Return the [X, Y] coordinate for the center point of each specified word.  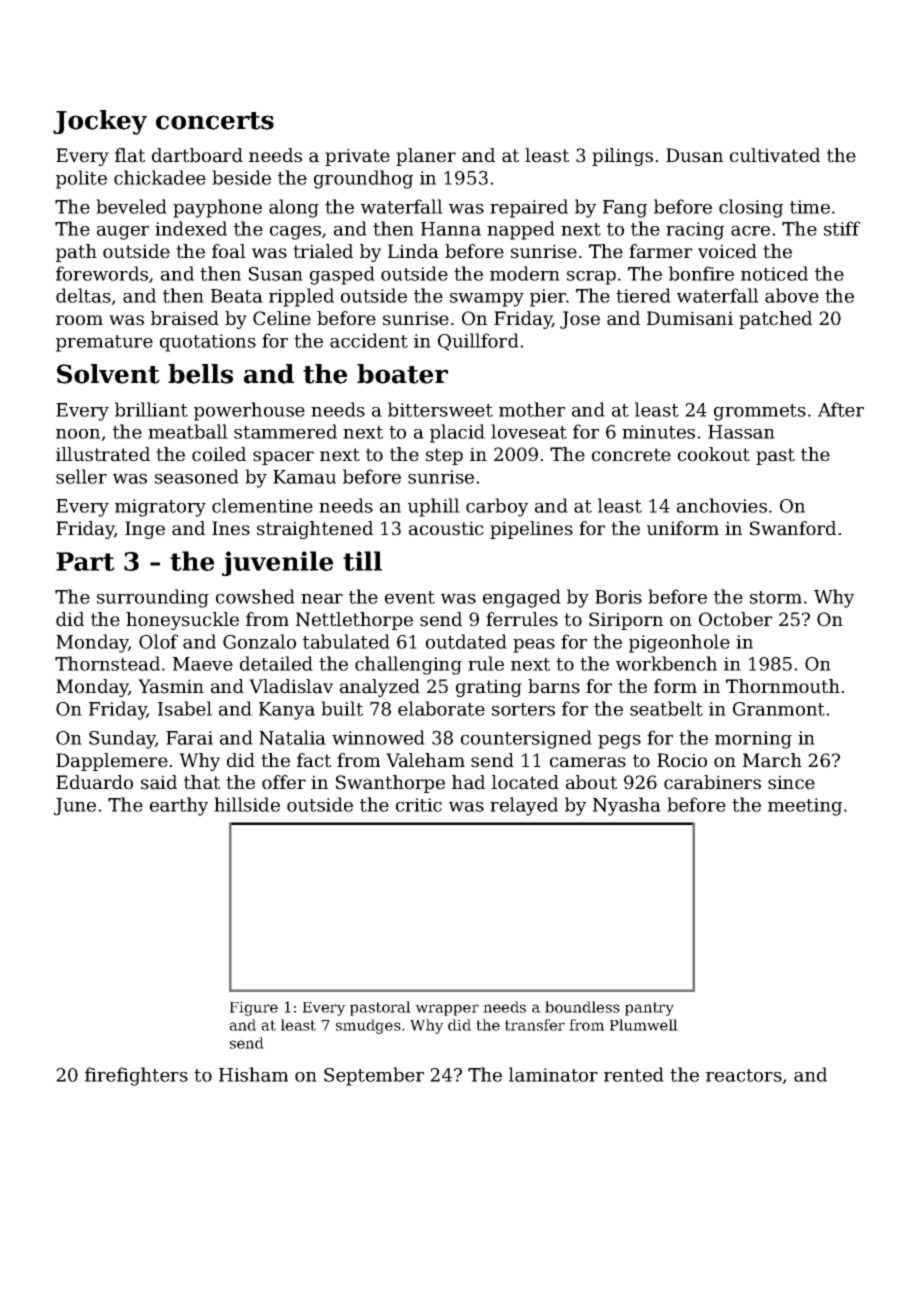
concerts [215, 121]
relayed [524, 806]
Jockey [100, 122]
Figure [254, 1008]
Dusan [694, 155]
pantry [649, 1009]
